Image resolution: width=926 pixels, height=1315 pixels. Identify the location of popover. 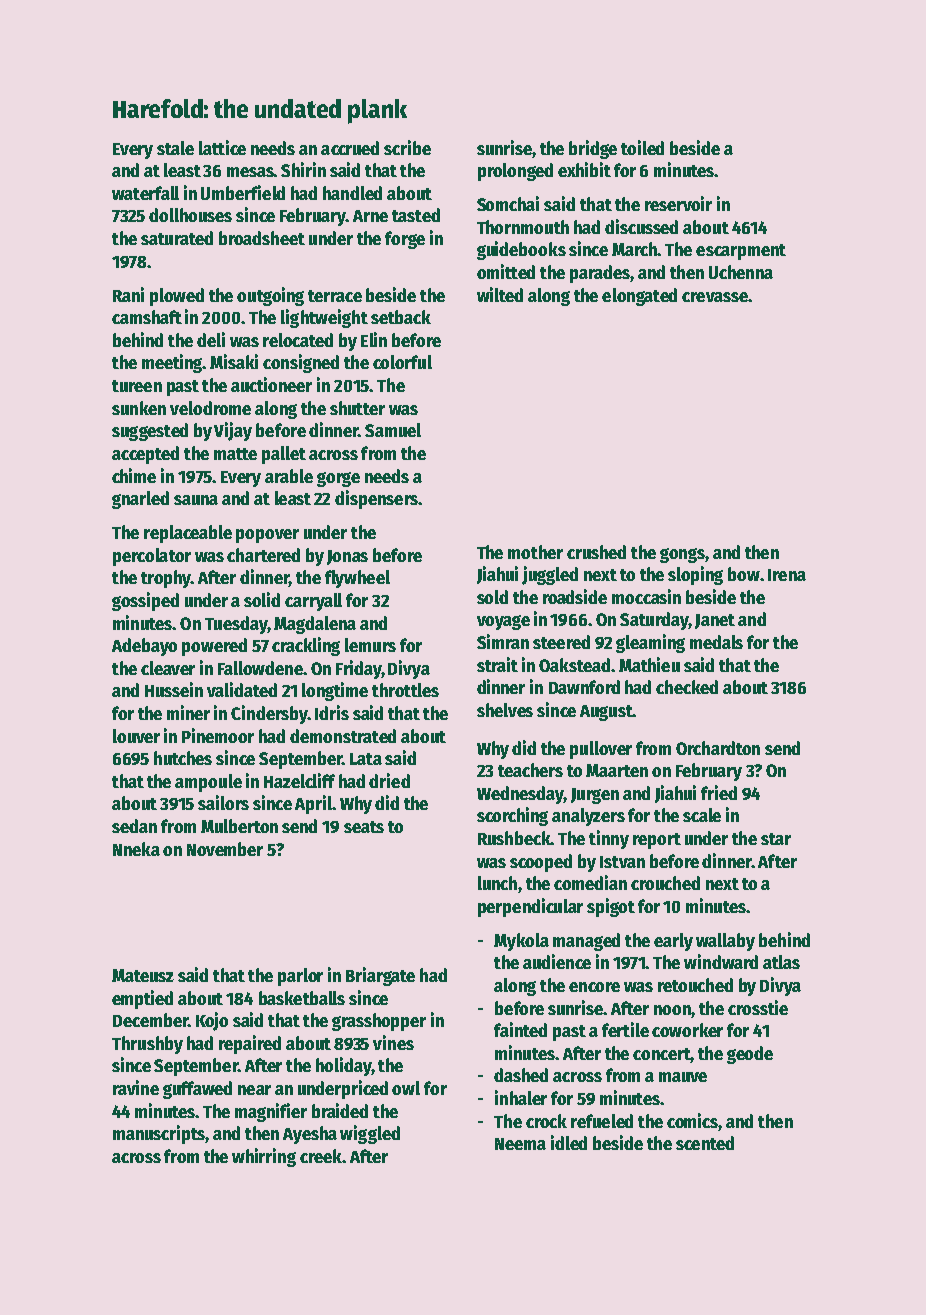
(267, 536).
